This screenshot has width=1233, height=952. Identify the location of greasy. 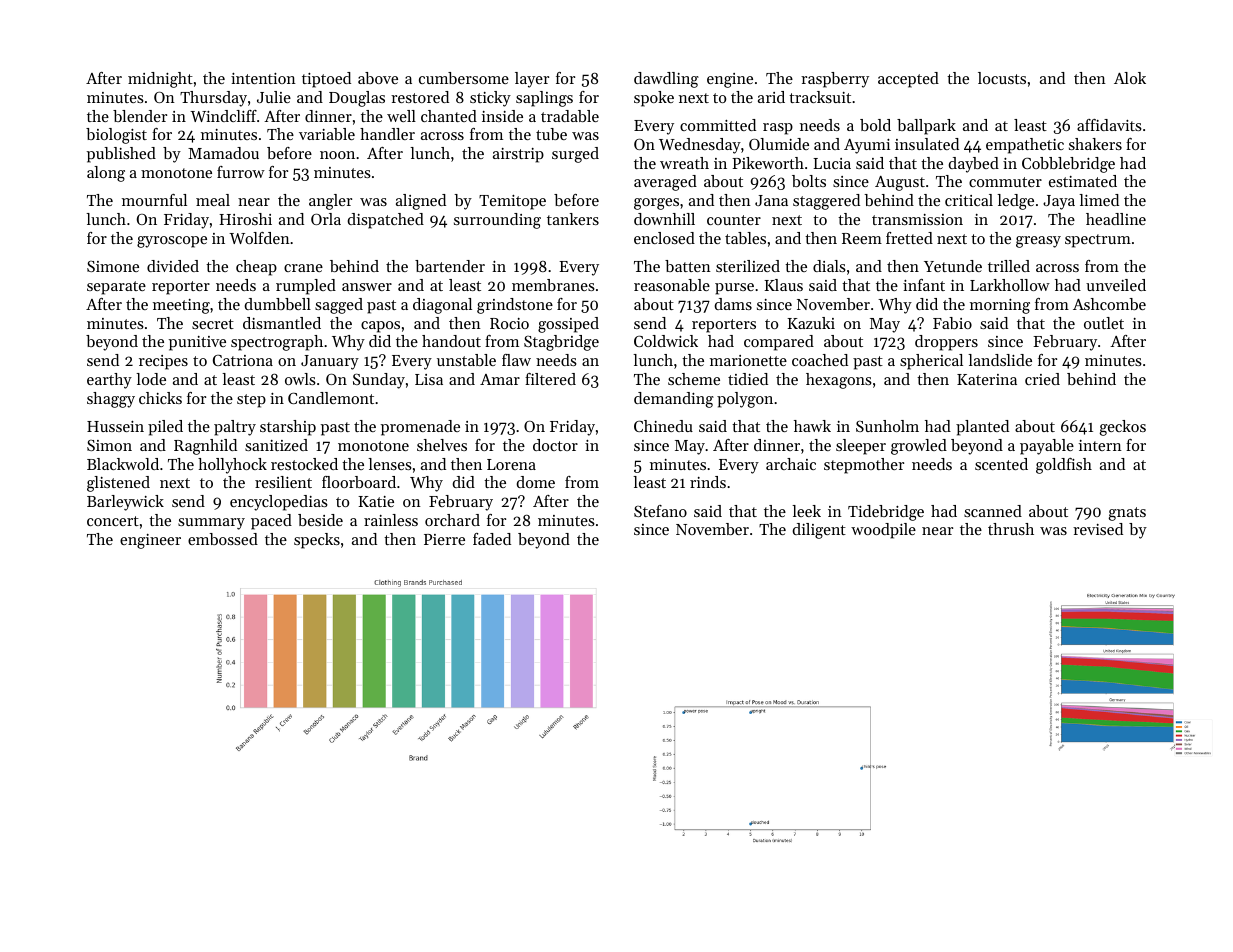
(1038, 242).
